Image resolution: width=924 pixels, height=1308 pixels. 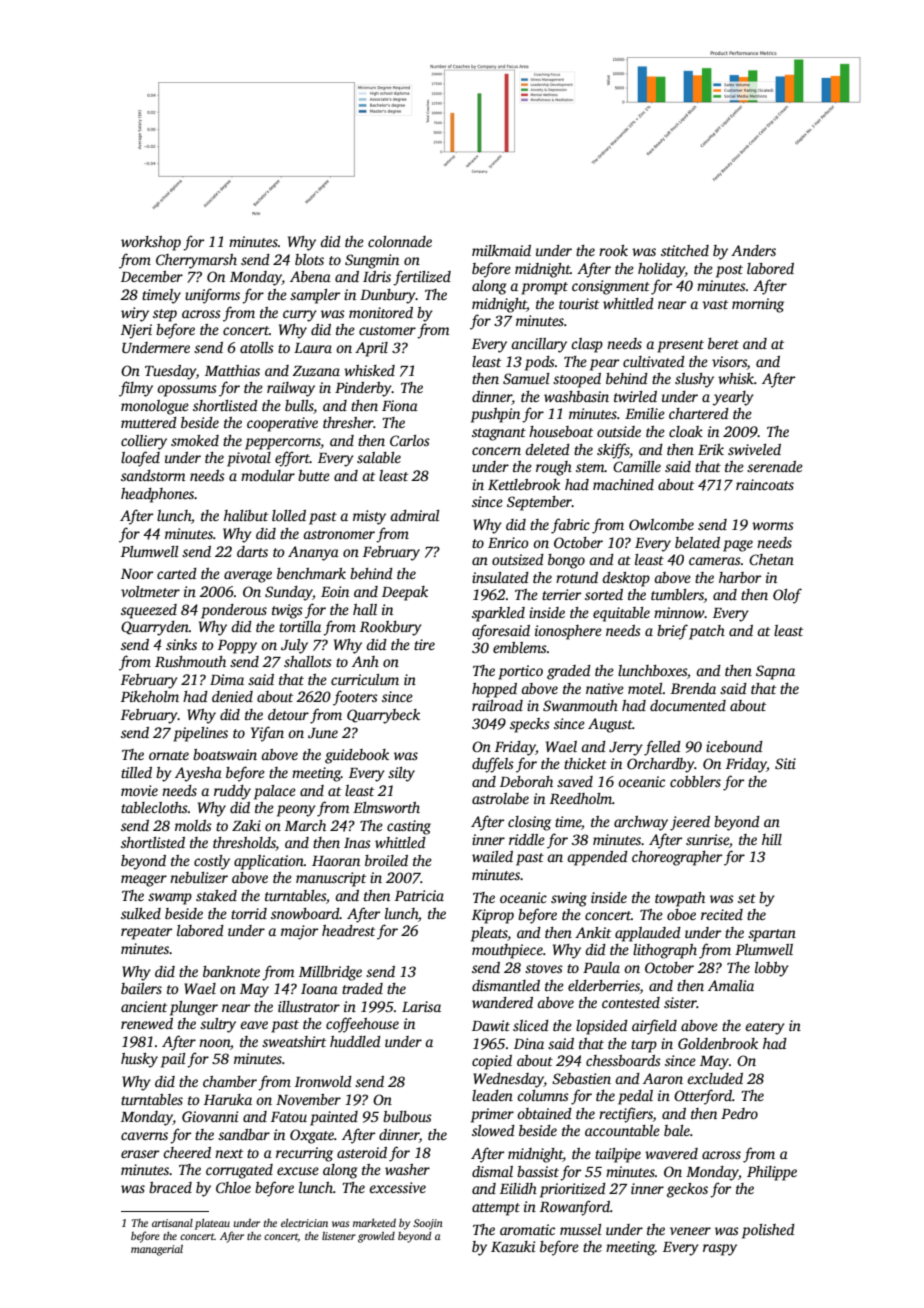 I want to click on braced, so click(x=170, y=1187).
